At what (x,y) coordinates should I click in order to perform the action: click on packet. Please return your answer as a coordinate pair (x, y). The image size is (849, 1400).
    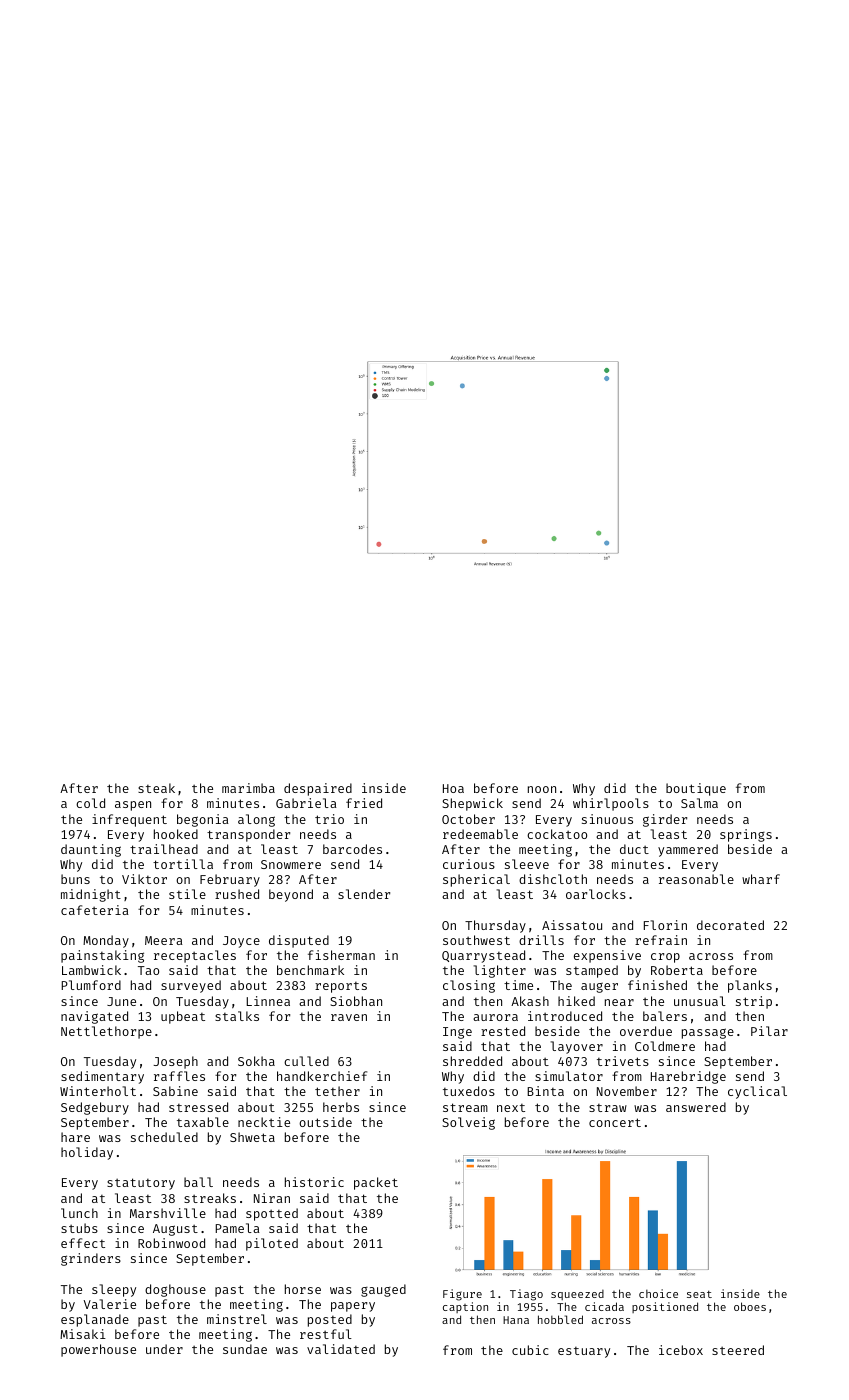
    Looking at the image, I should click on (376, 1183).
